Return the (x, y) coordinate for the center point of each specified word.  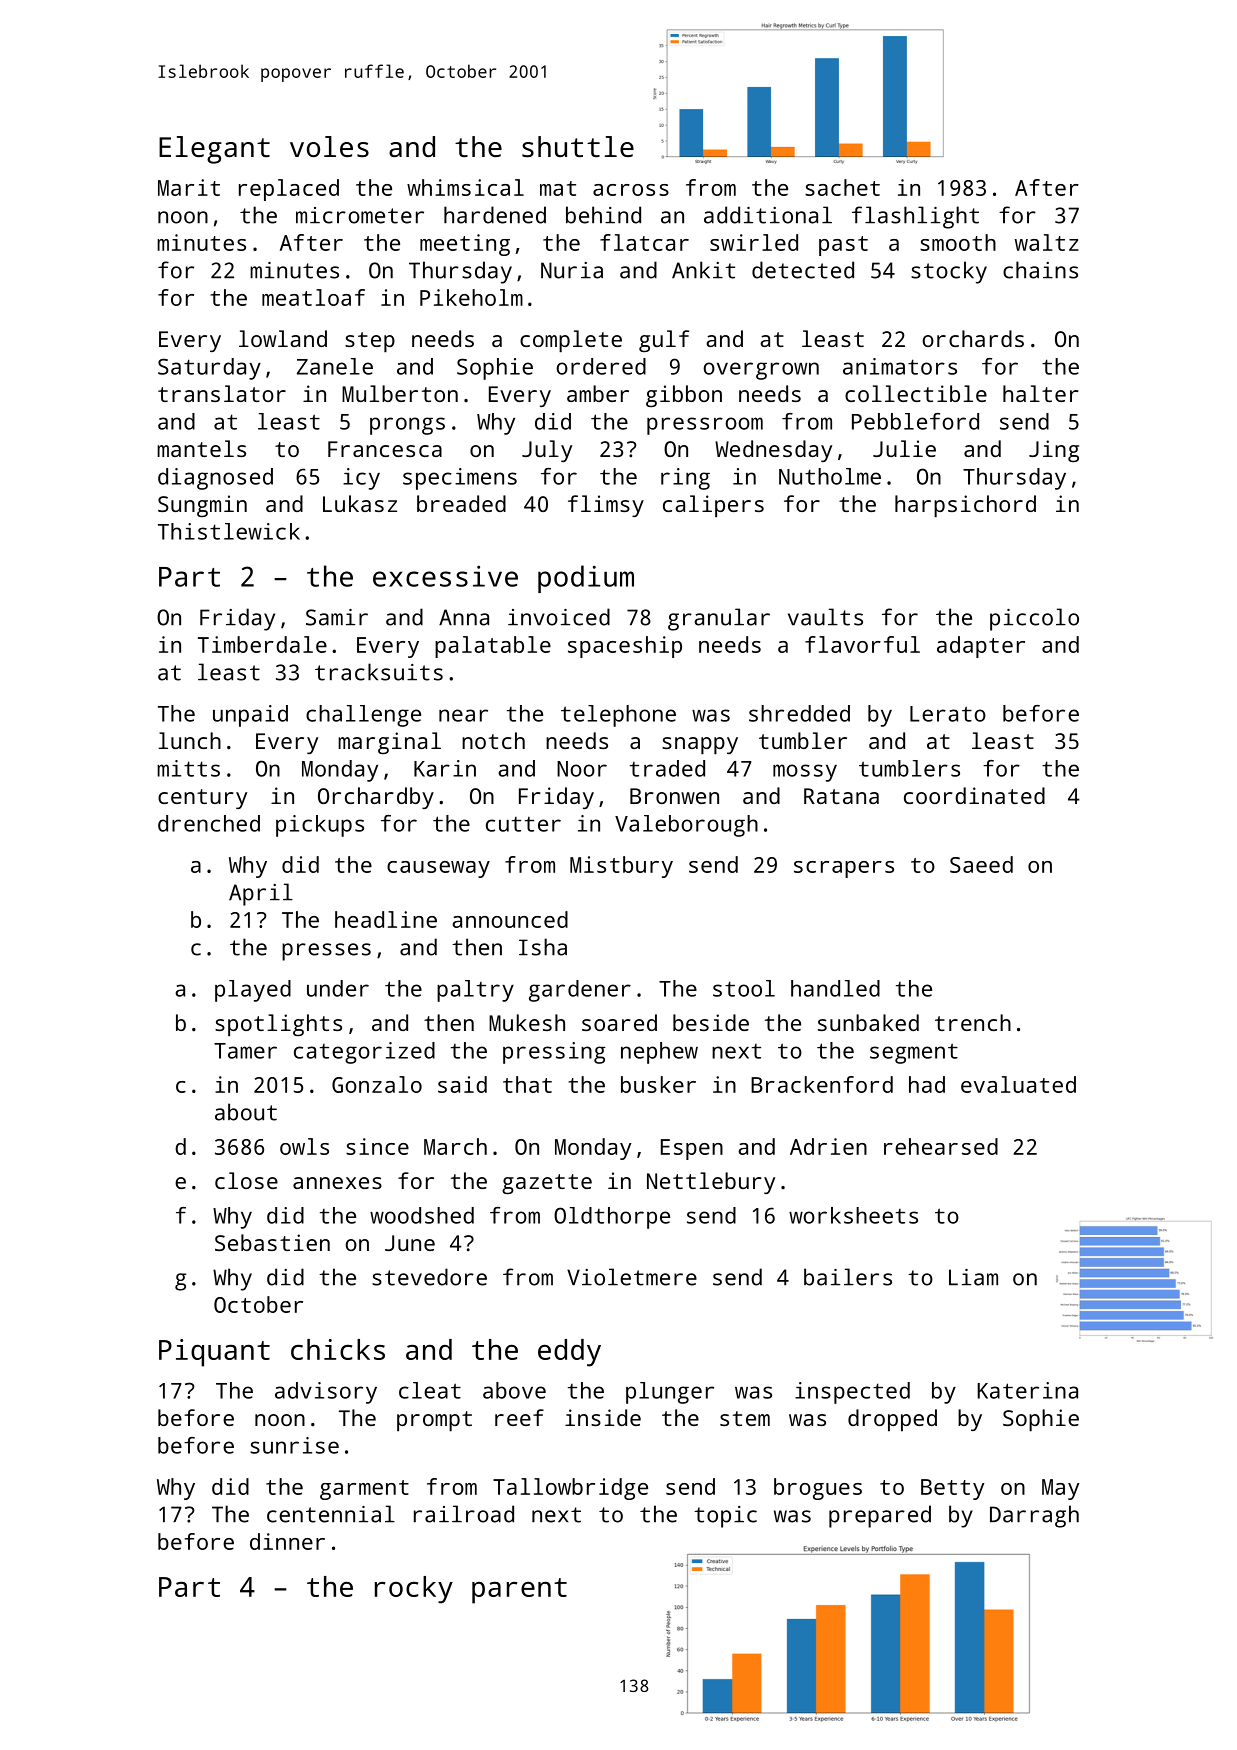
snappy (700, 746)
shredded (799, 713)
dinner (287, 1541)
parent (519, 1591)
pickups (320, 826)
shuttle (578, 147)
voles (329, 147)
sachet (842, 187)
